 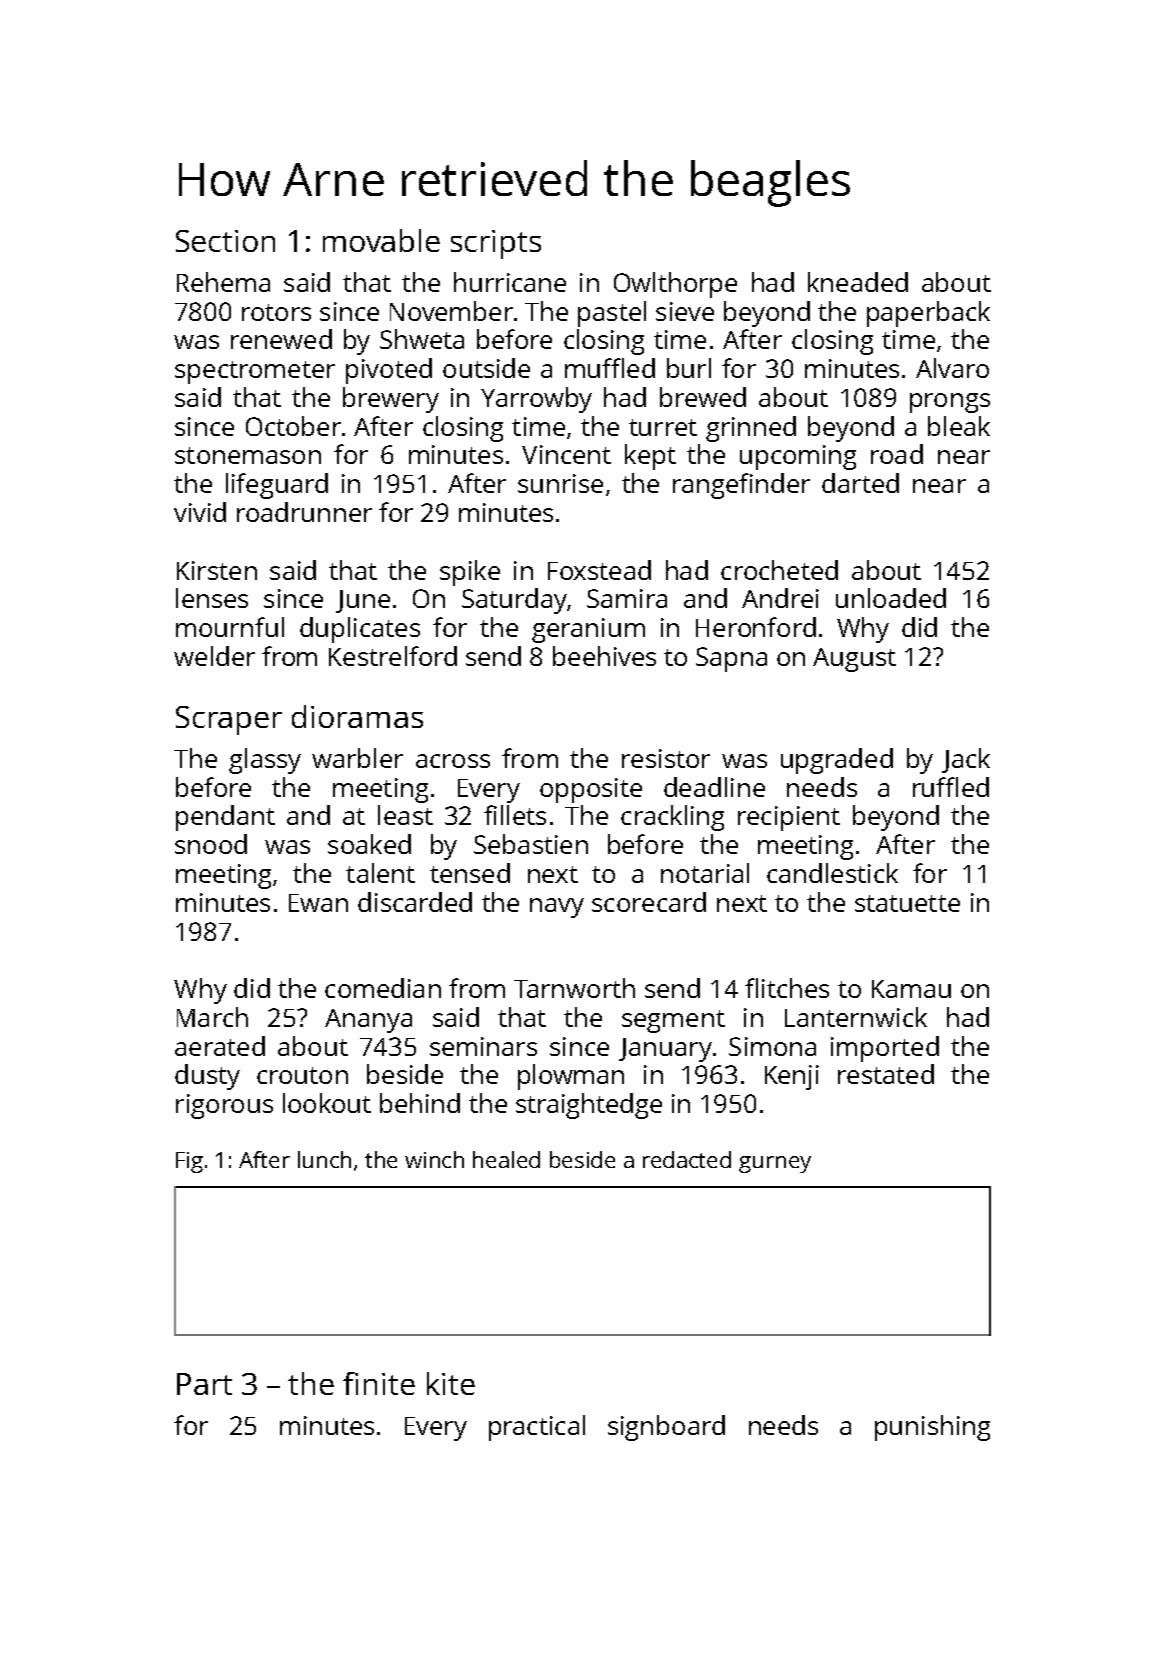 What do you see at coordinates (451, 311) in the screenshot?
I see `November` at bounding box center [451, 311].
